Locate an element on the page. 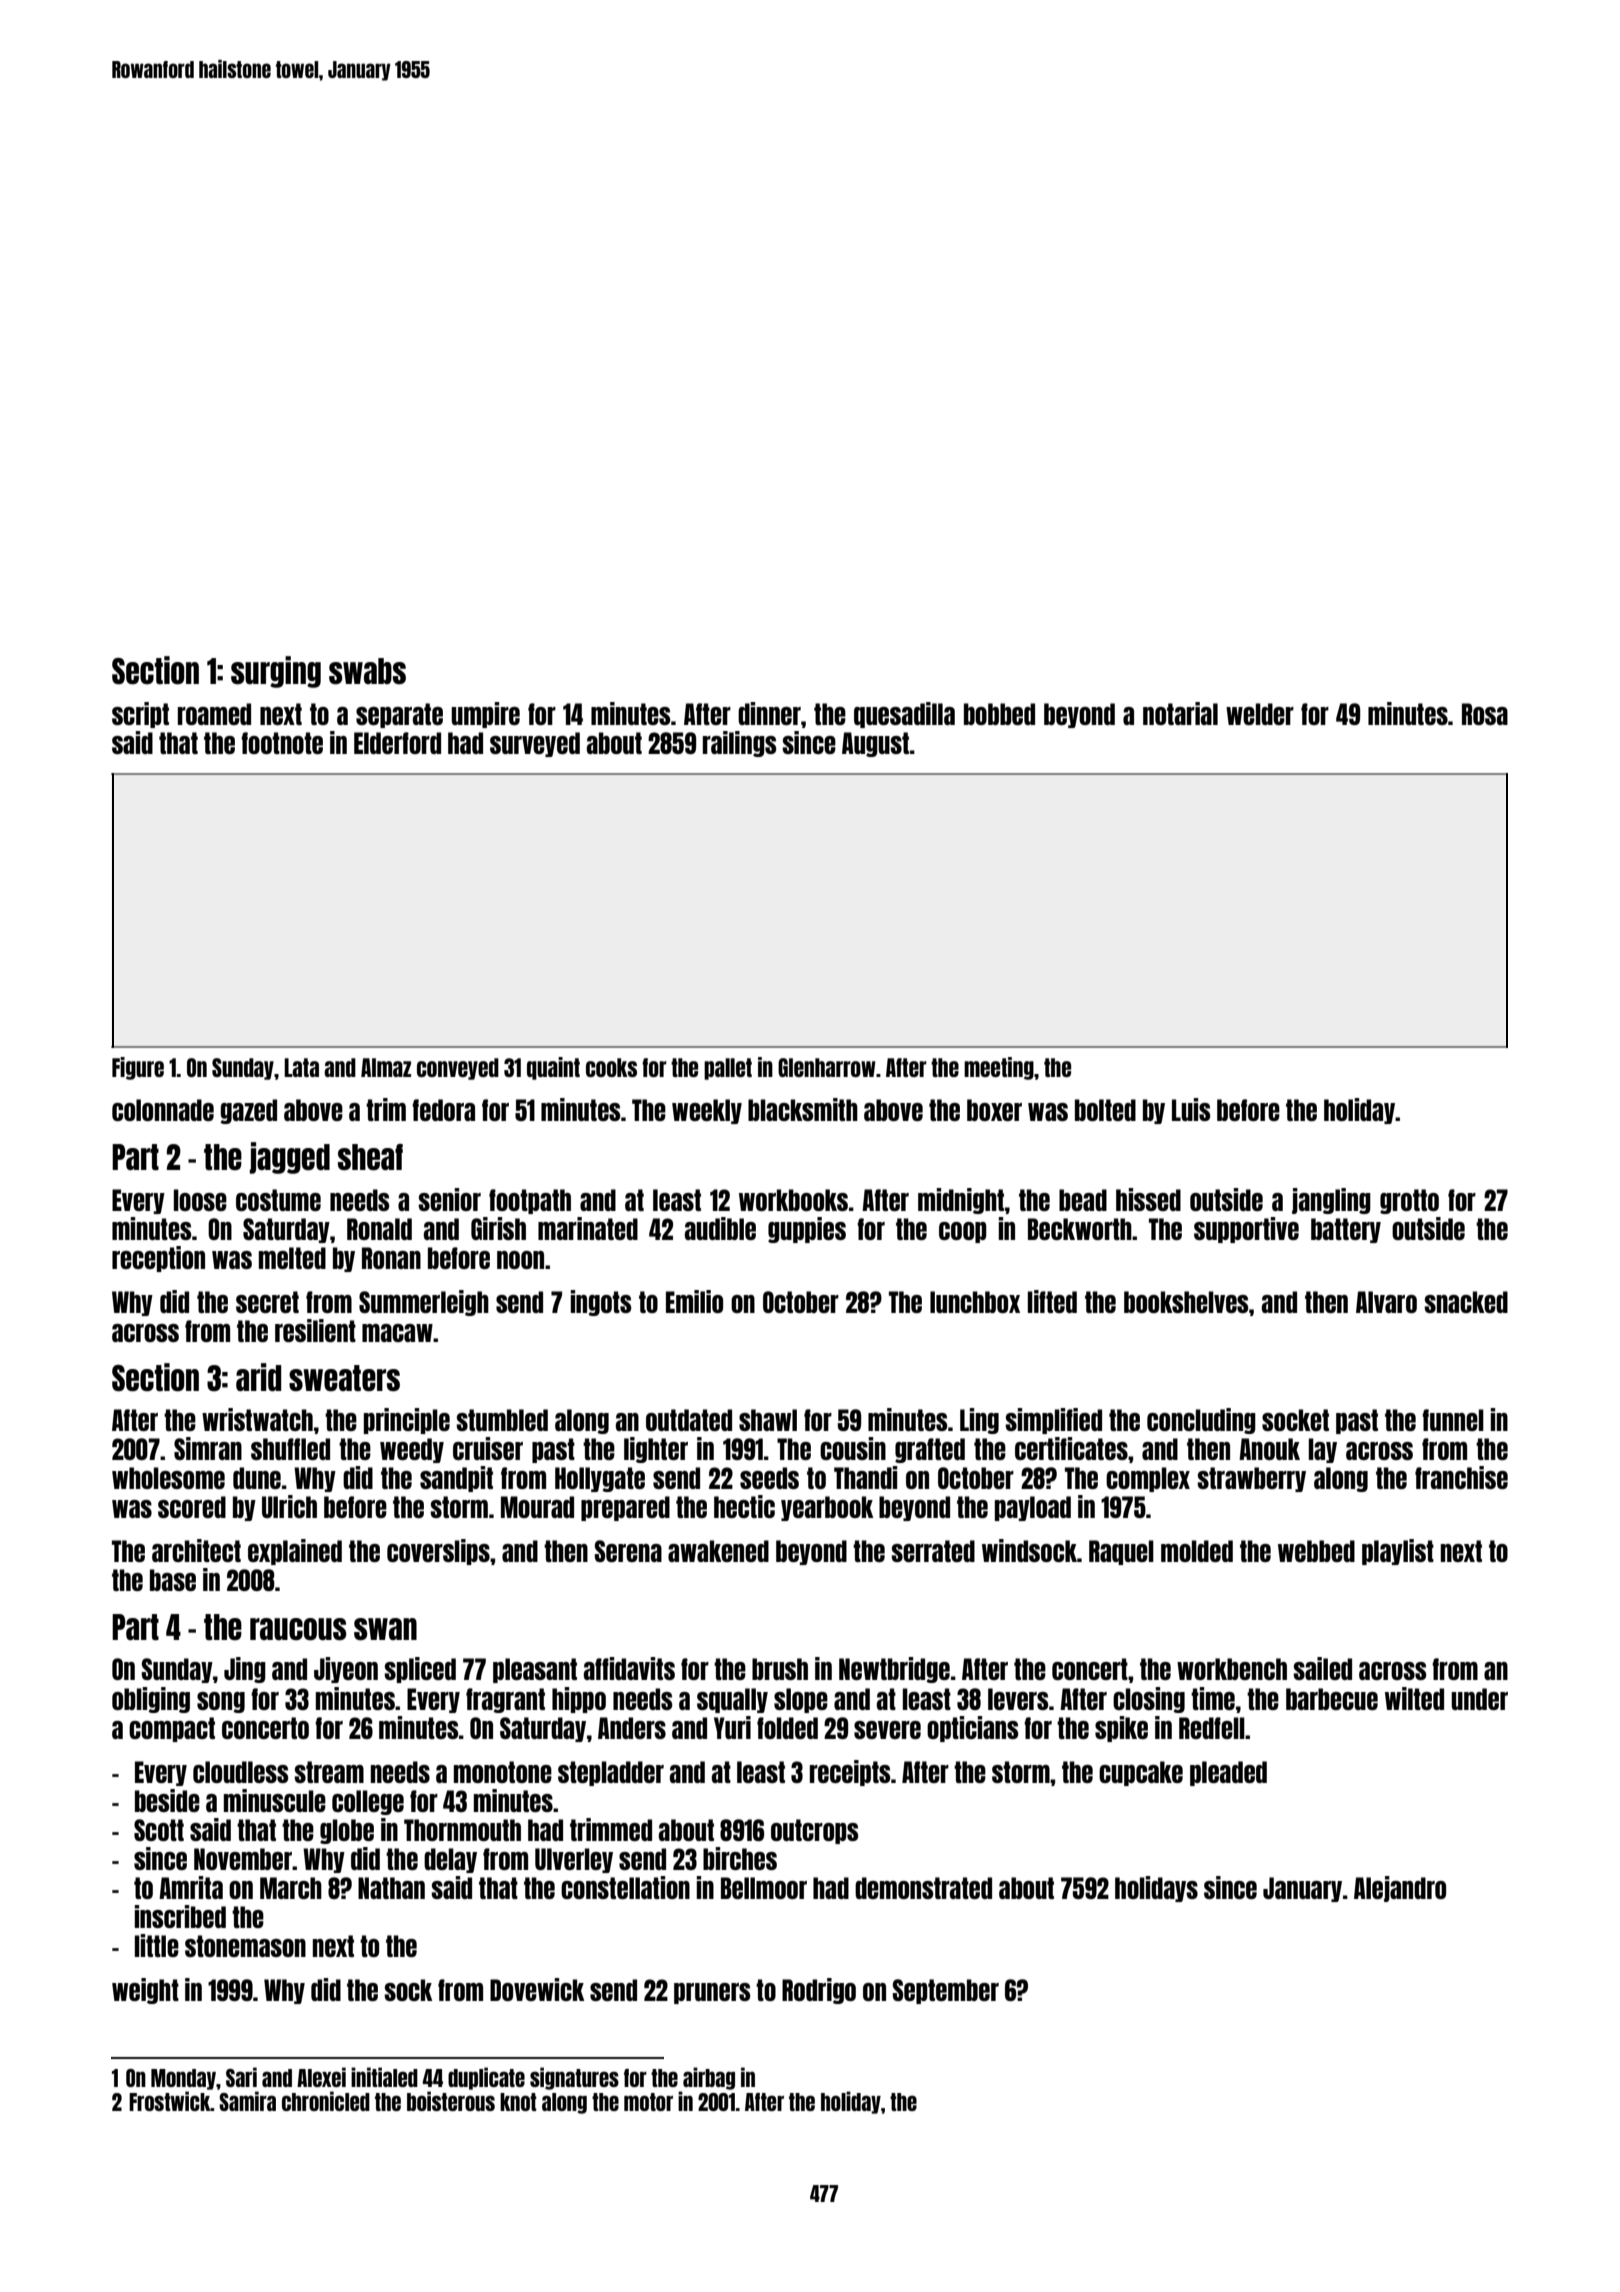  Dovewick is located at coordinates (537, 1989).
